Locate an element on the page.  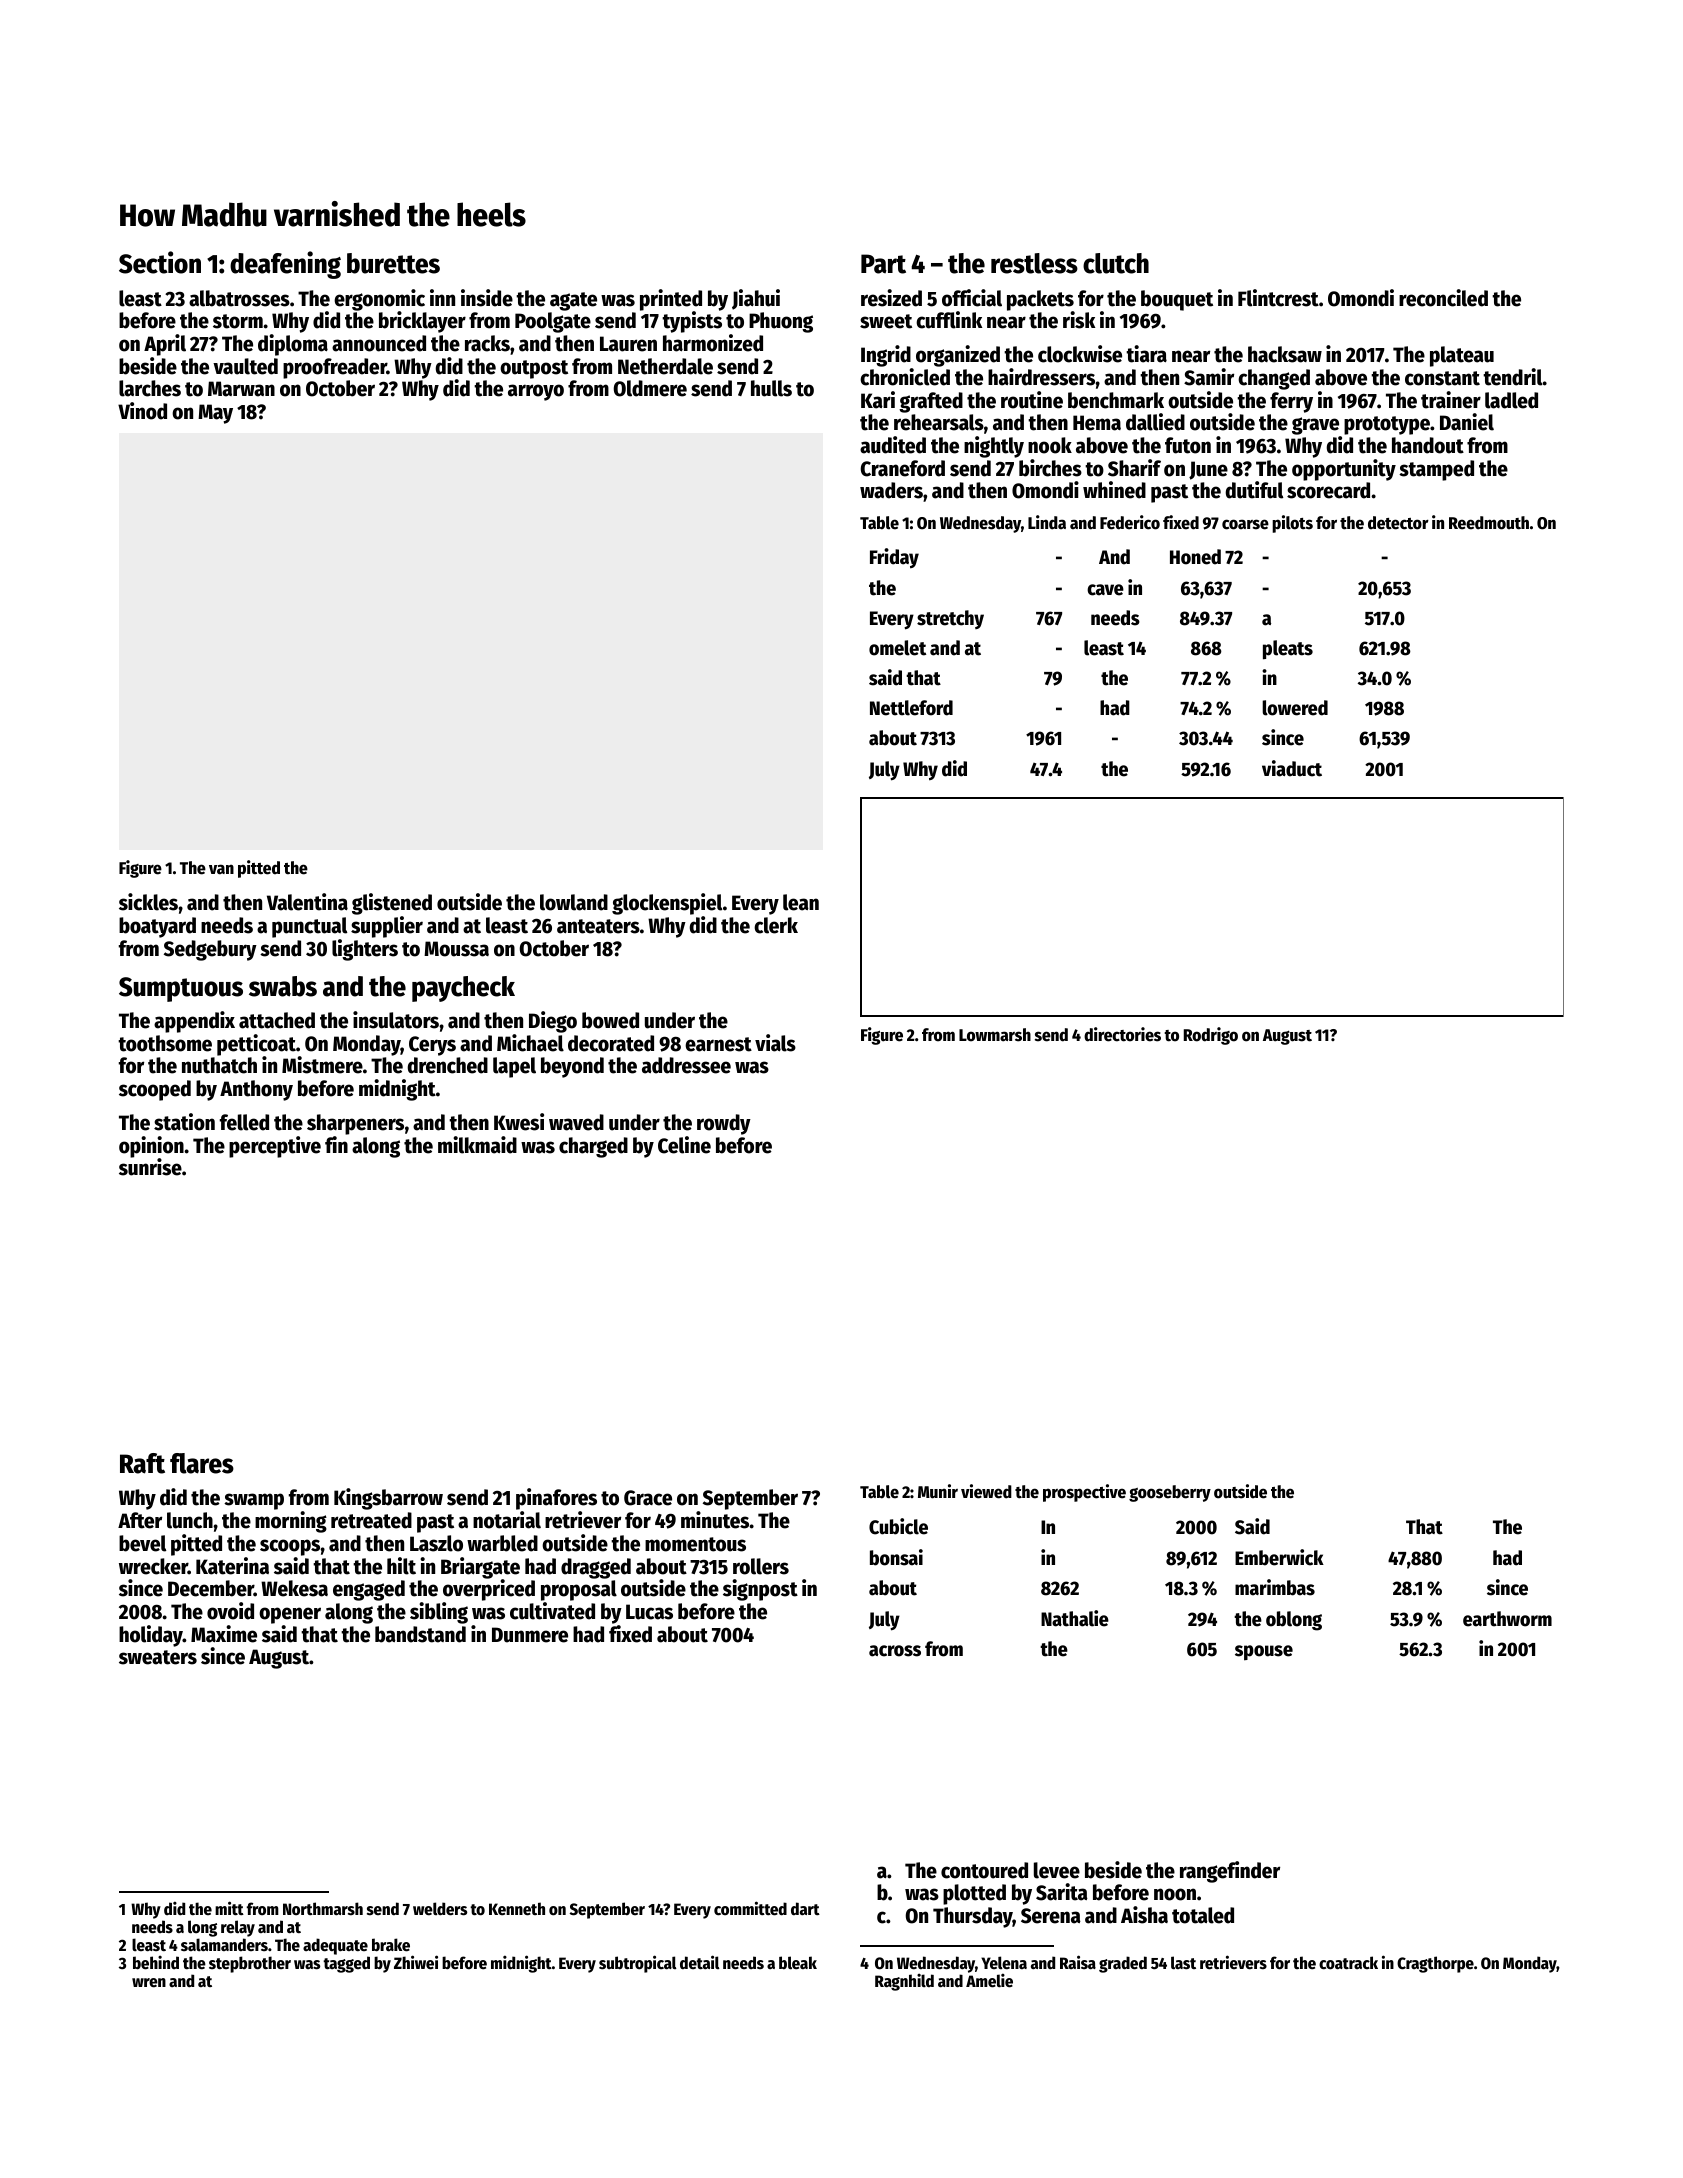
Thursday is located at coordinates (973, 1917).
